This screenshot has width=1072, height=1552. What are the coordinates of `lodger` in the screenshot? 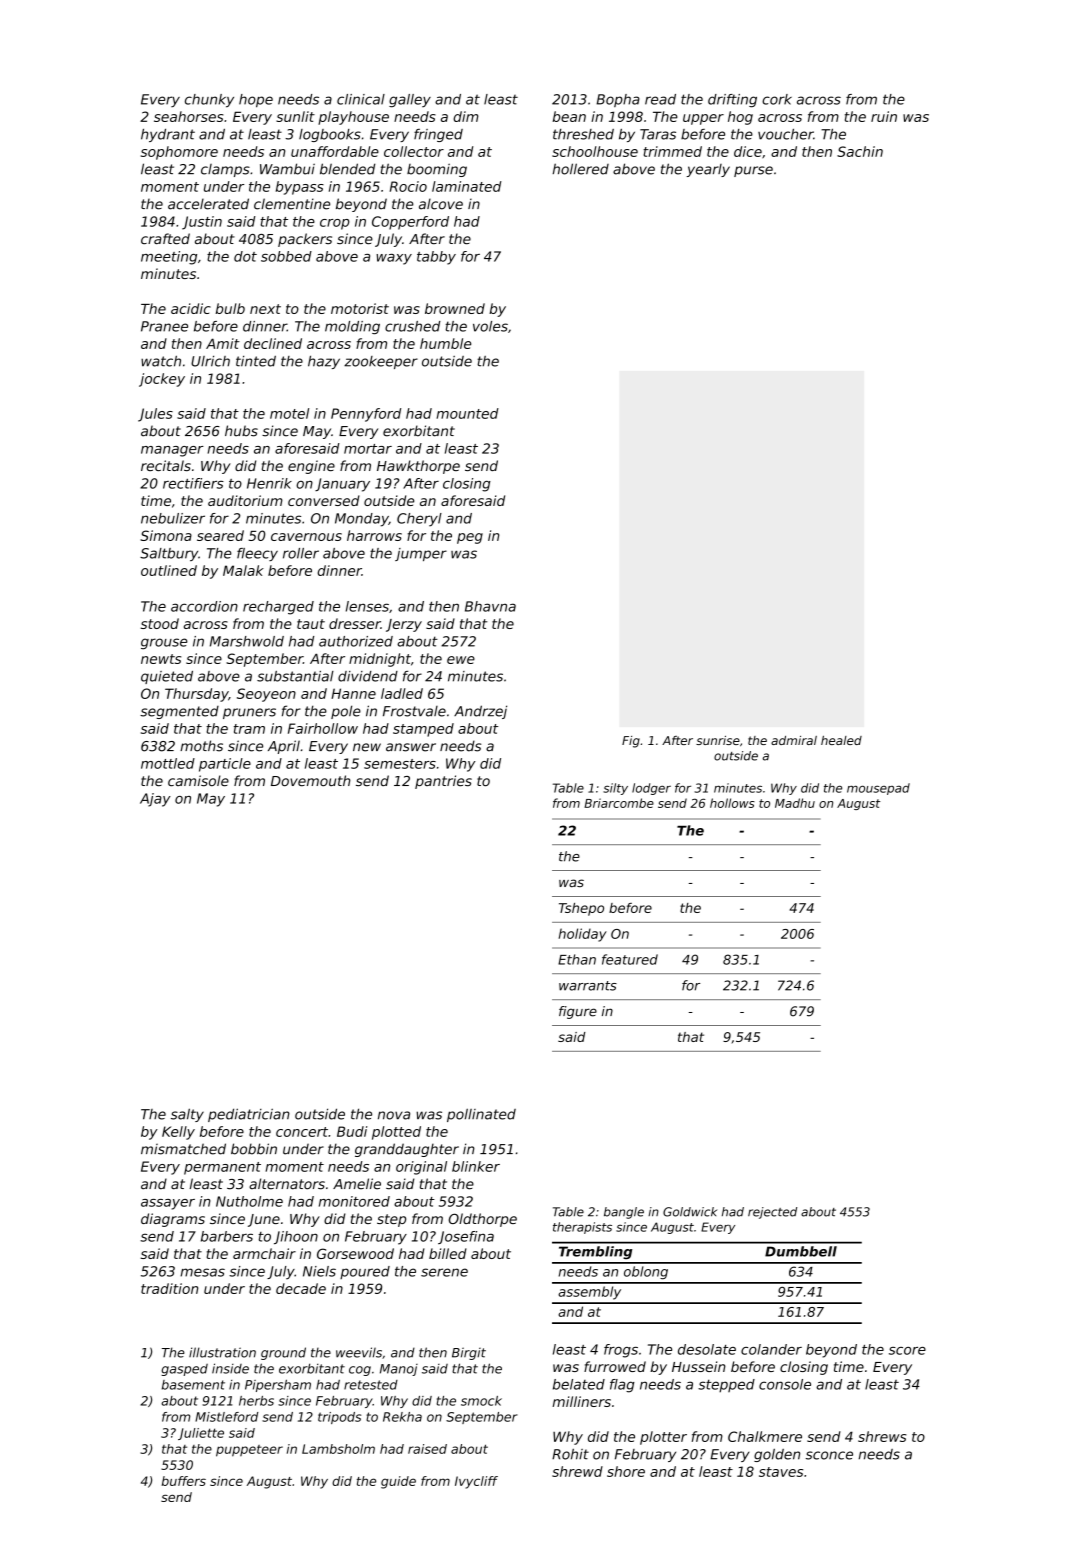 It's located at (651, 789).
